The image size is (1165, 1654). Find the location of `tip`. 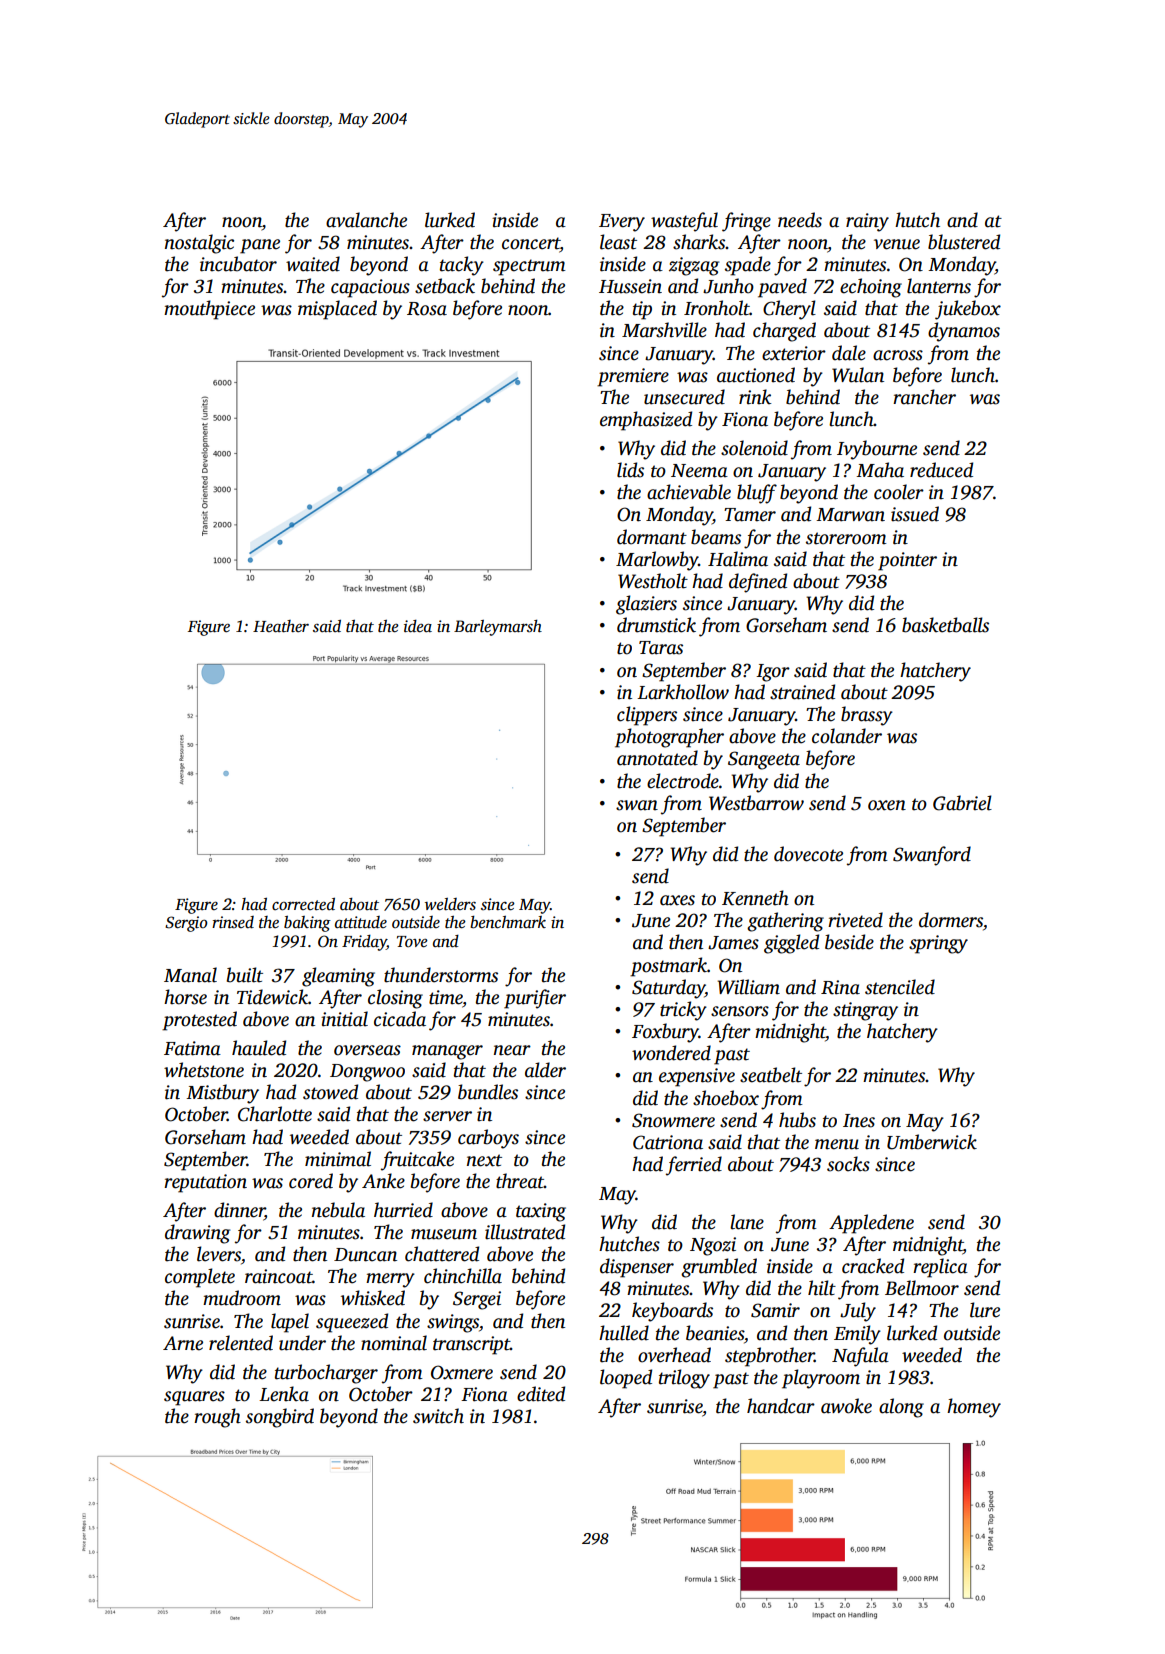

tip is located at coordinates (642, 310).
